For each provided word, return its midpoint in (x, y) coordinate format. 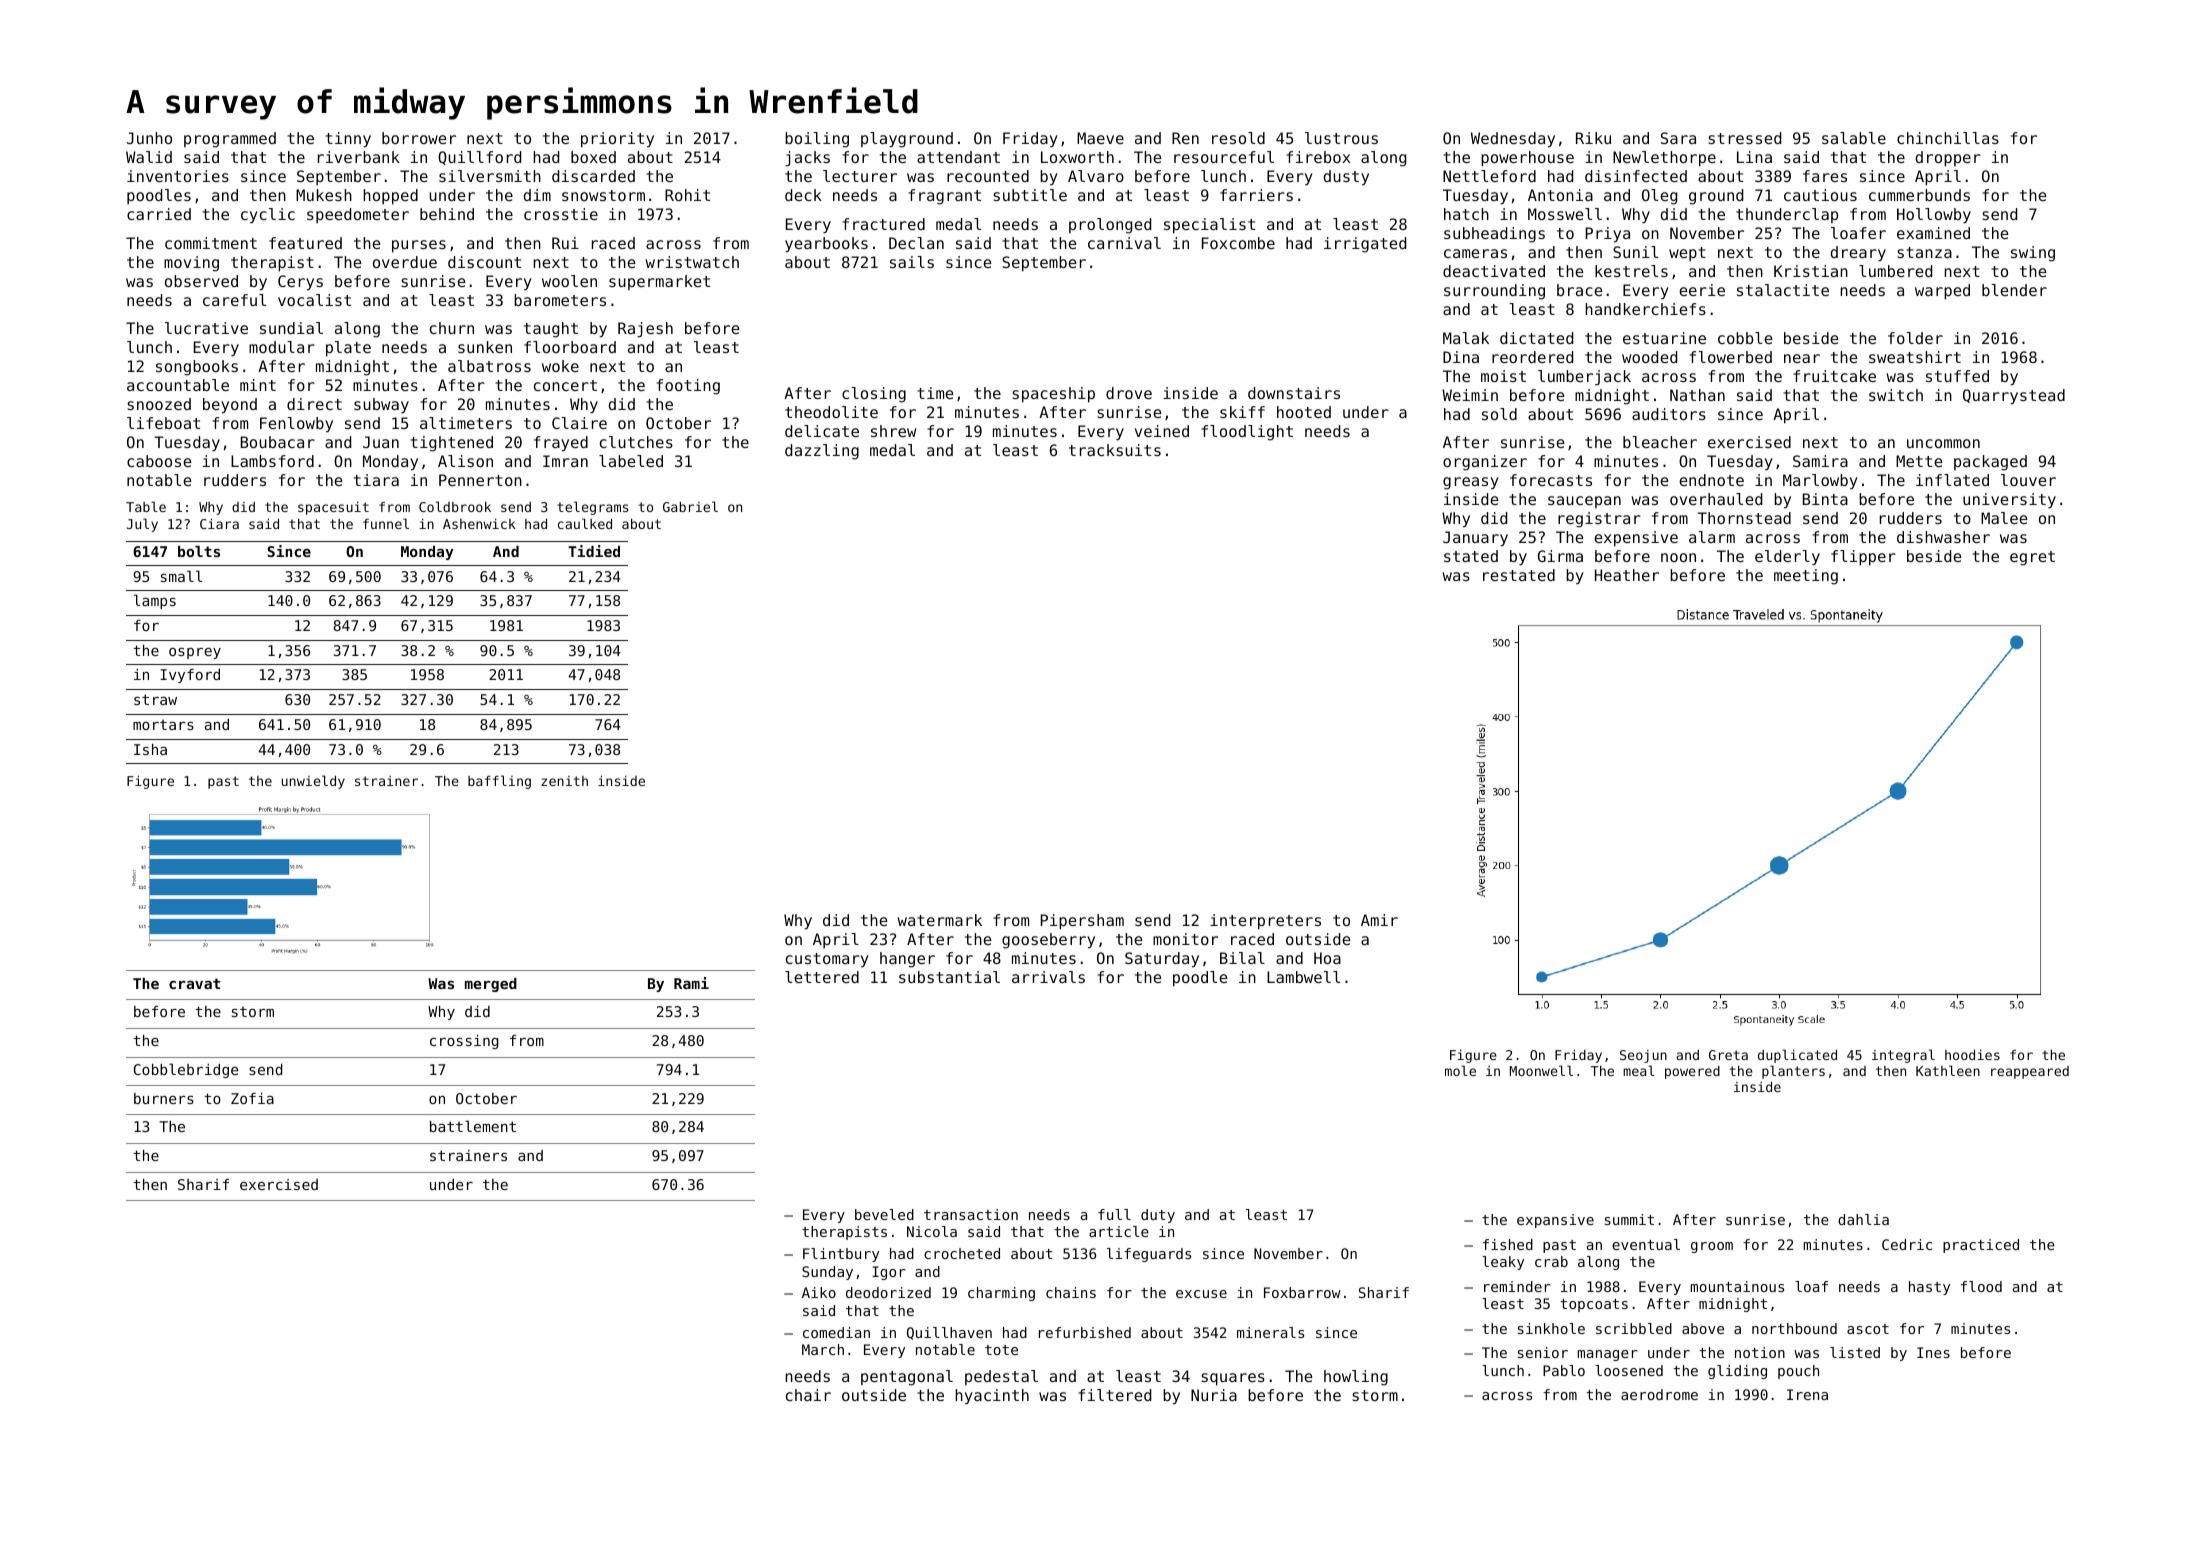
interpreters (1265, 922)
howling (1356, 1378)
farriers (1256, 195)
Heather (1627, 575)
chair (808, 1395)
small (181, 576)
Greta (1728, 1055)
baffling (499, 782)
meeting (1806, 577)
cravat (194, 983)
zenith (564, 781)
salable (1854, 138)
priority (617, 140)
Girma (1560, 556)
